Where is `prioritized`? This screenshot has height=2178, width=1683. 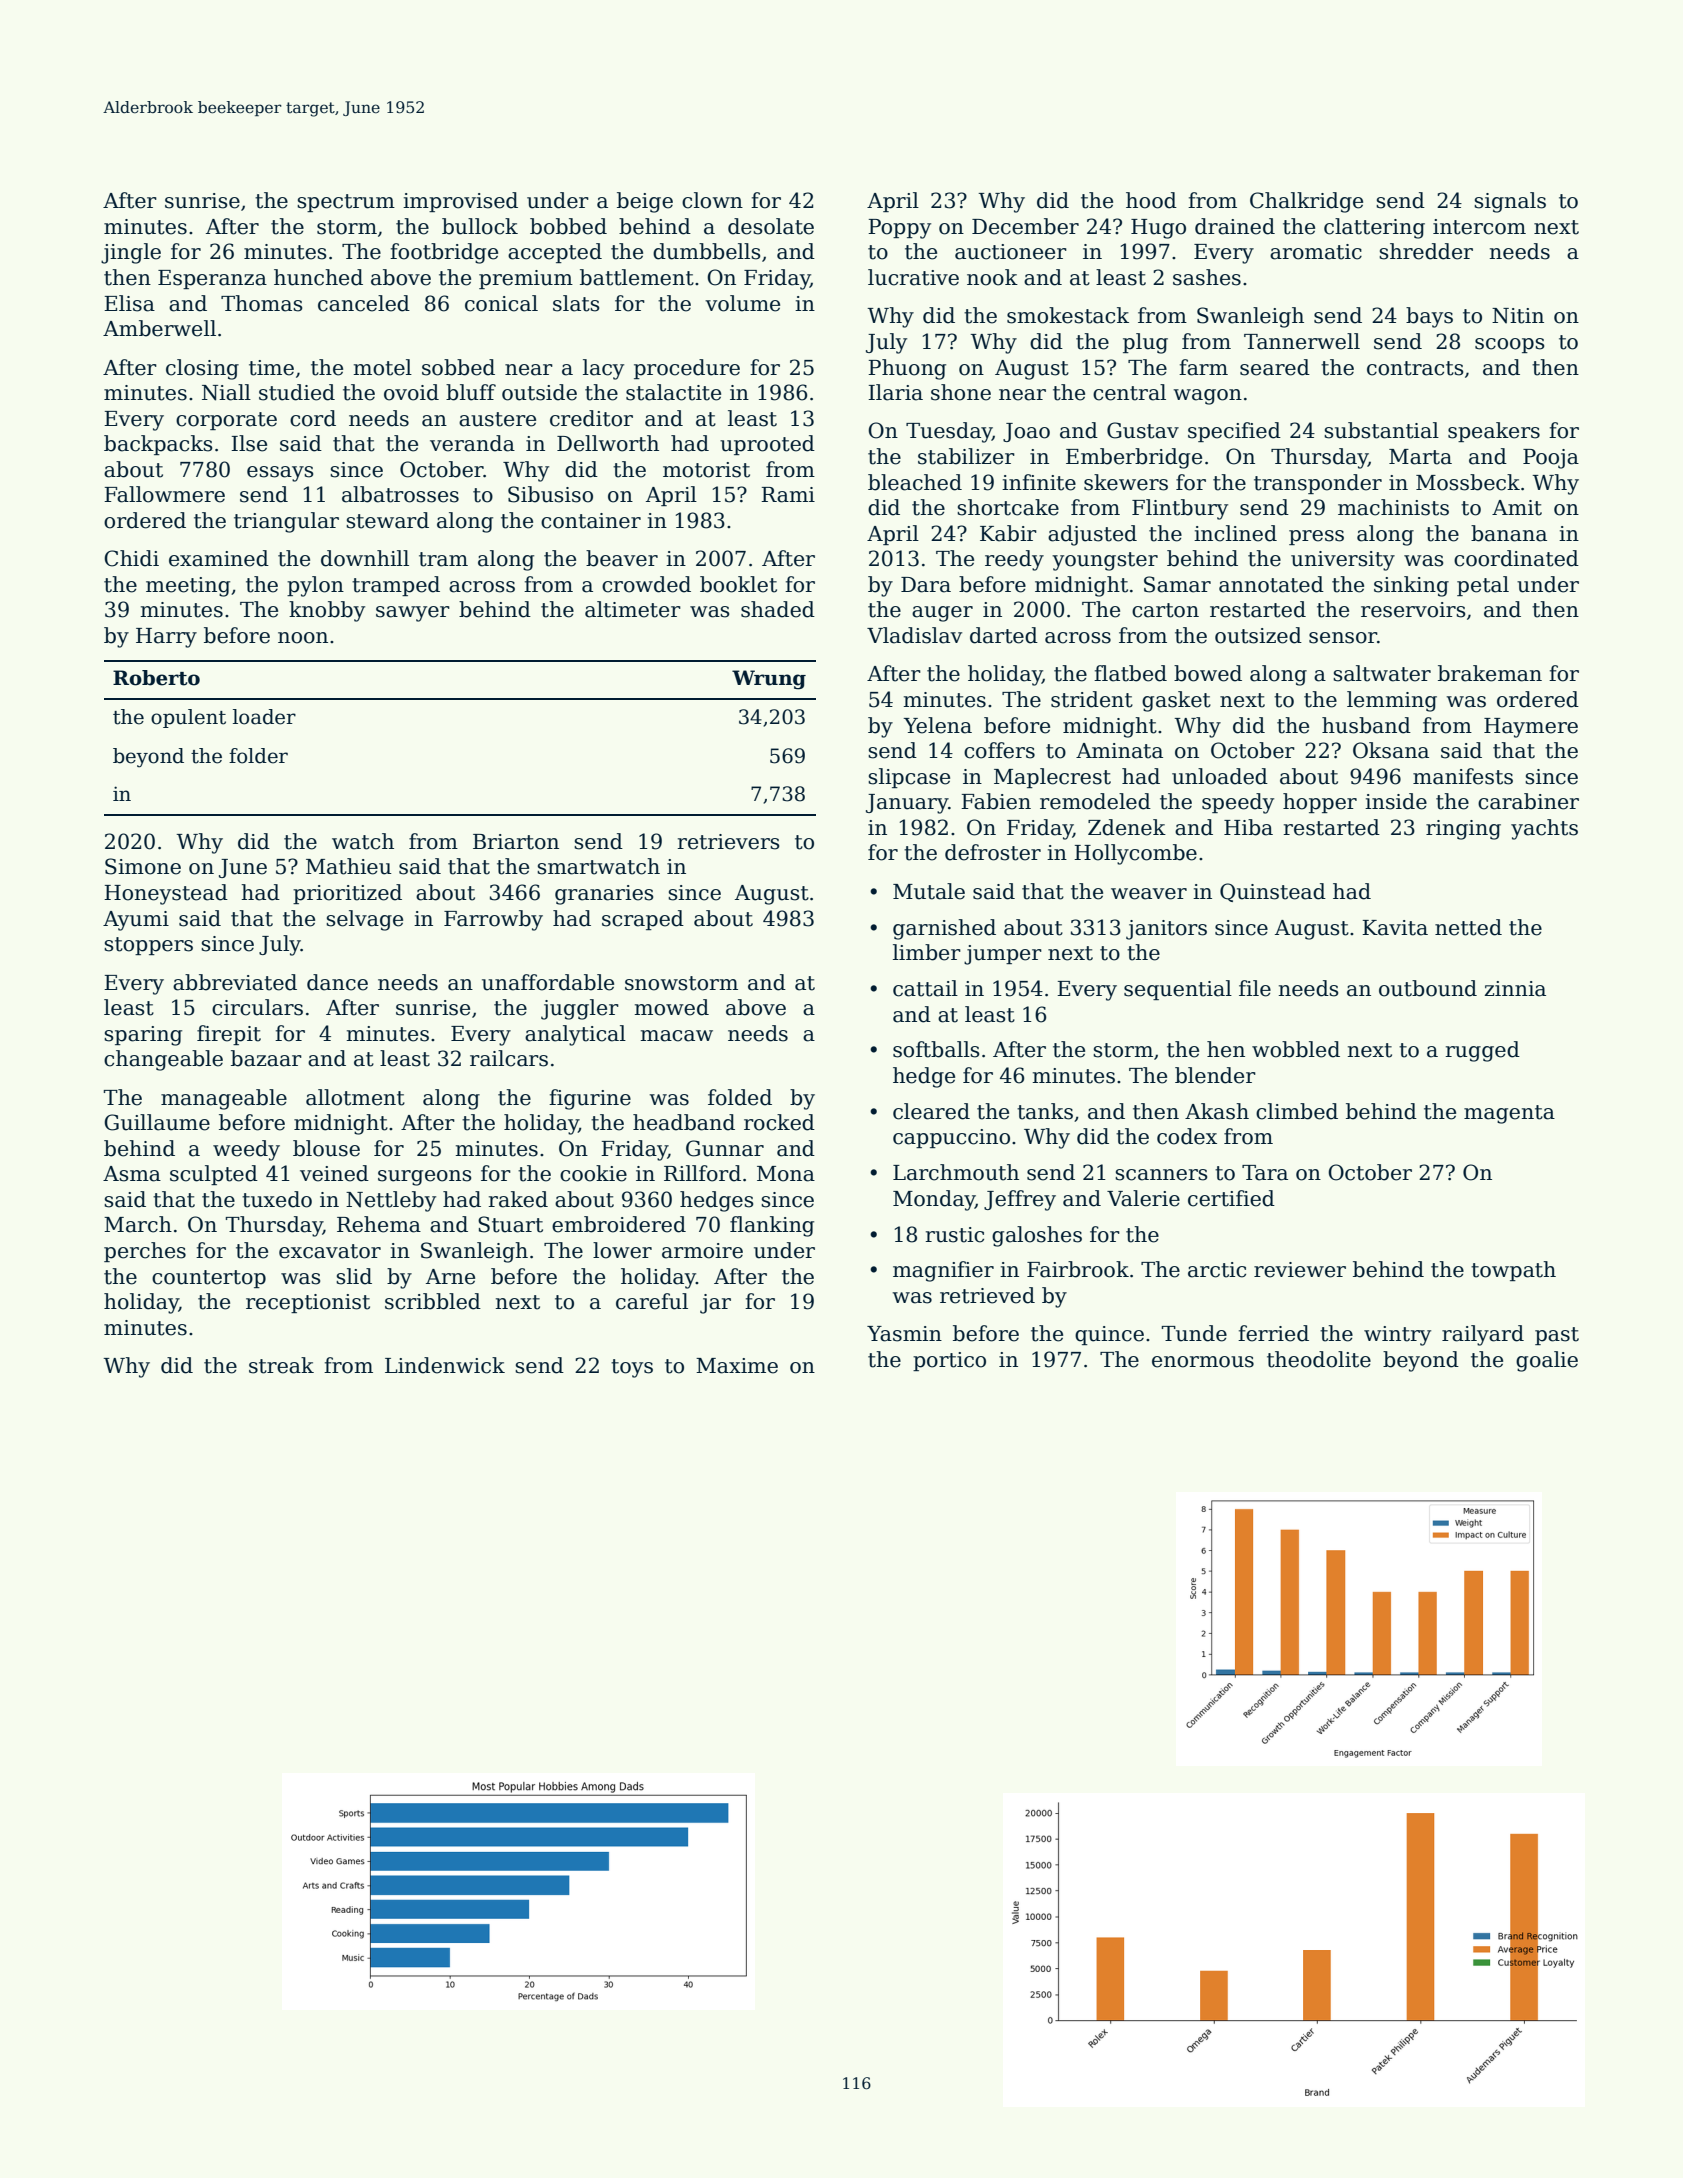 prioritized is located at coordinates (347, 894).
